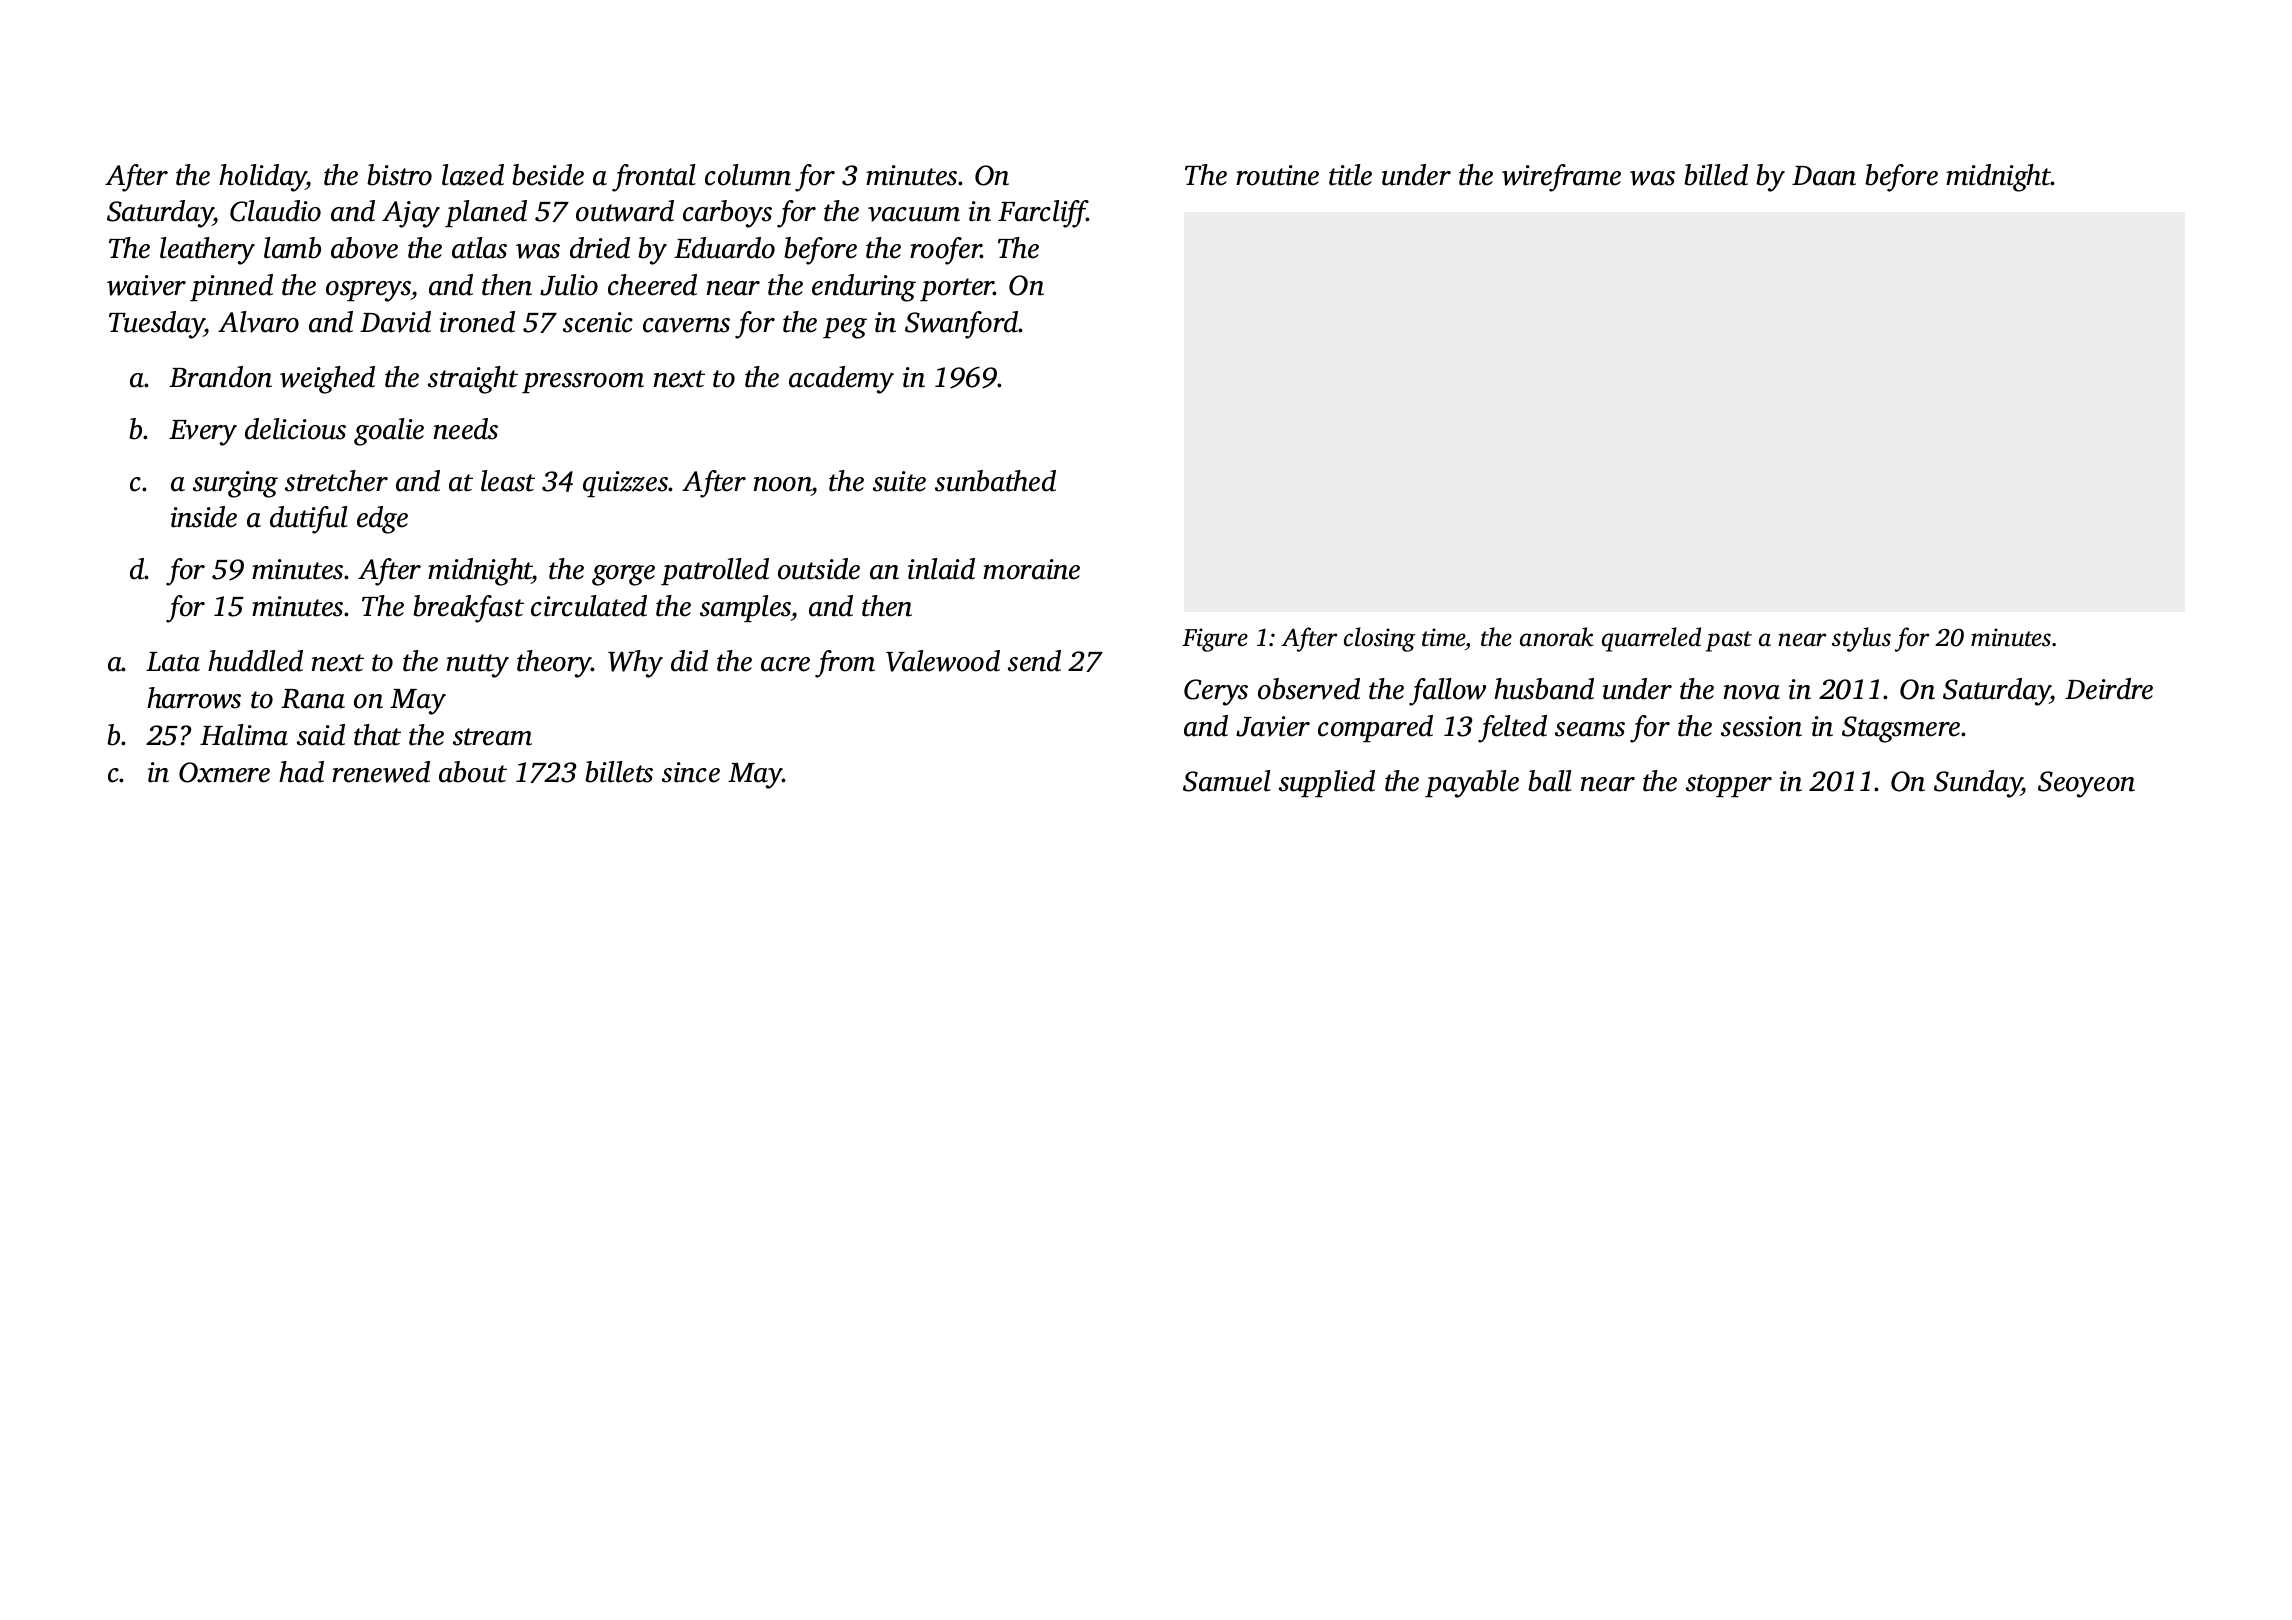 The height and width of the screenshot is (1620, 2292). Describe the element at coordinates (1978, 784) in the screenshot. I see `Sunday` at that location.
